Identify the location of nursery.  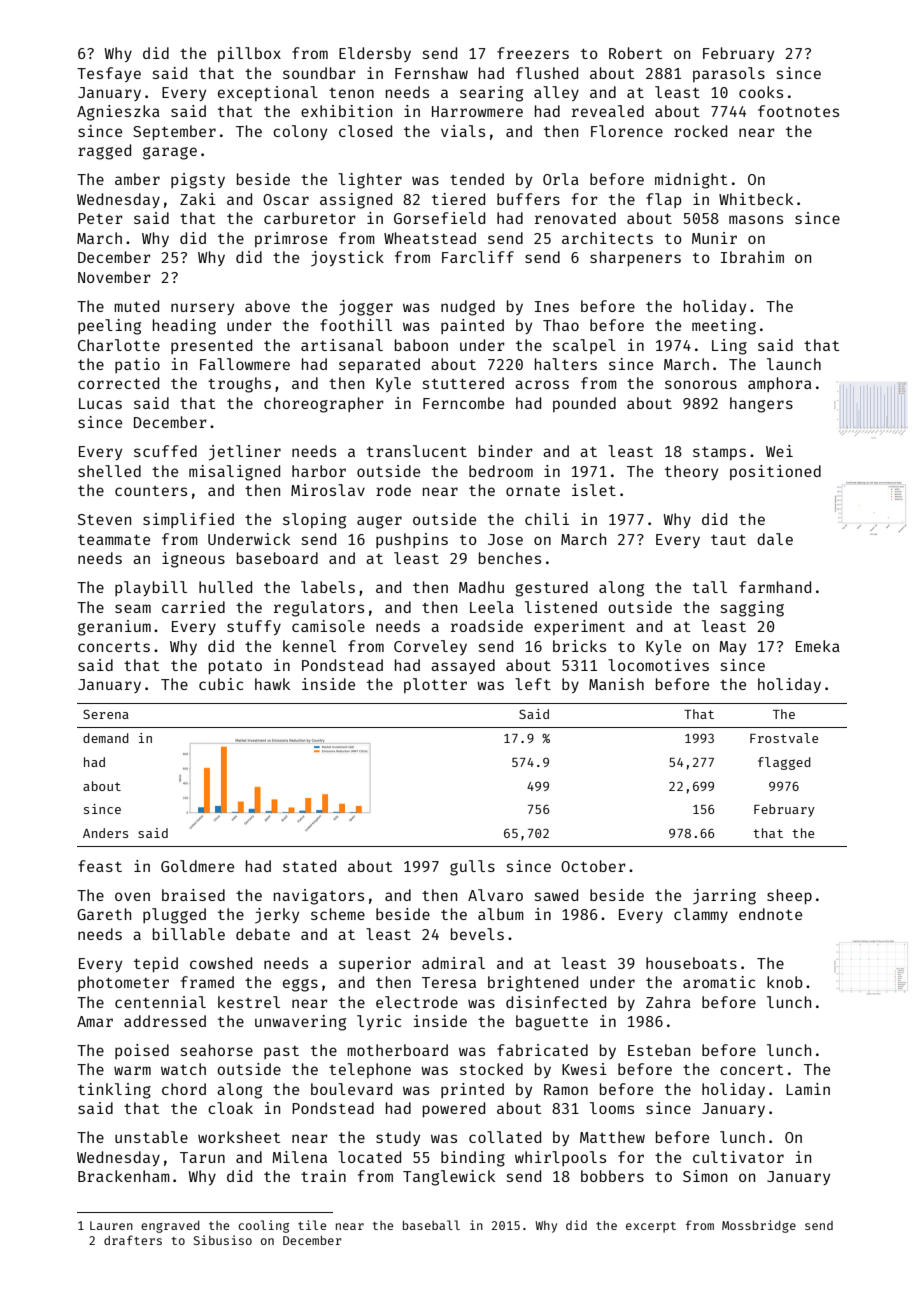
(202, 309).
